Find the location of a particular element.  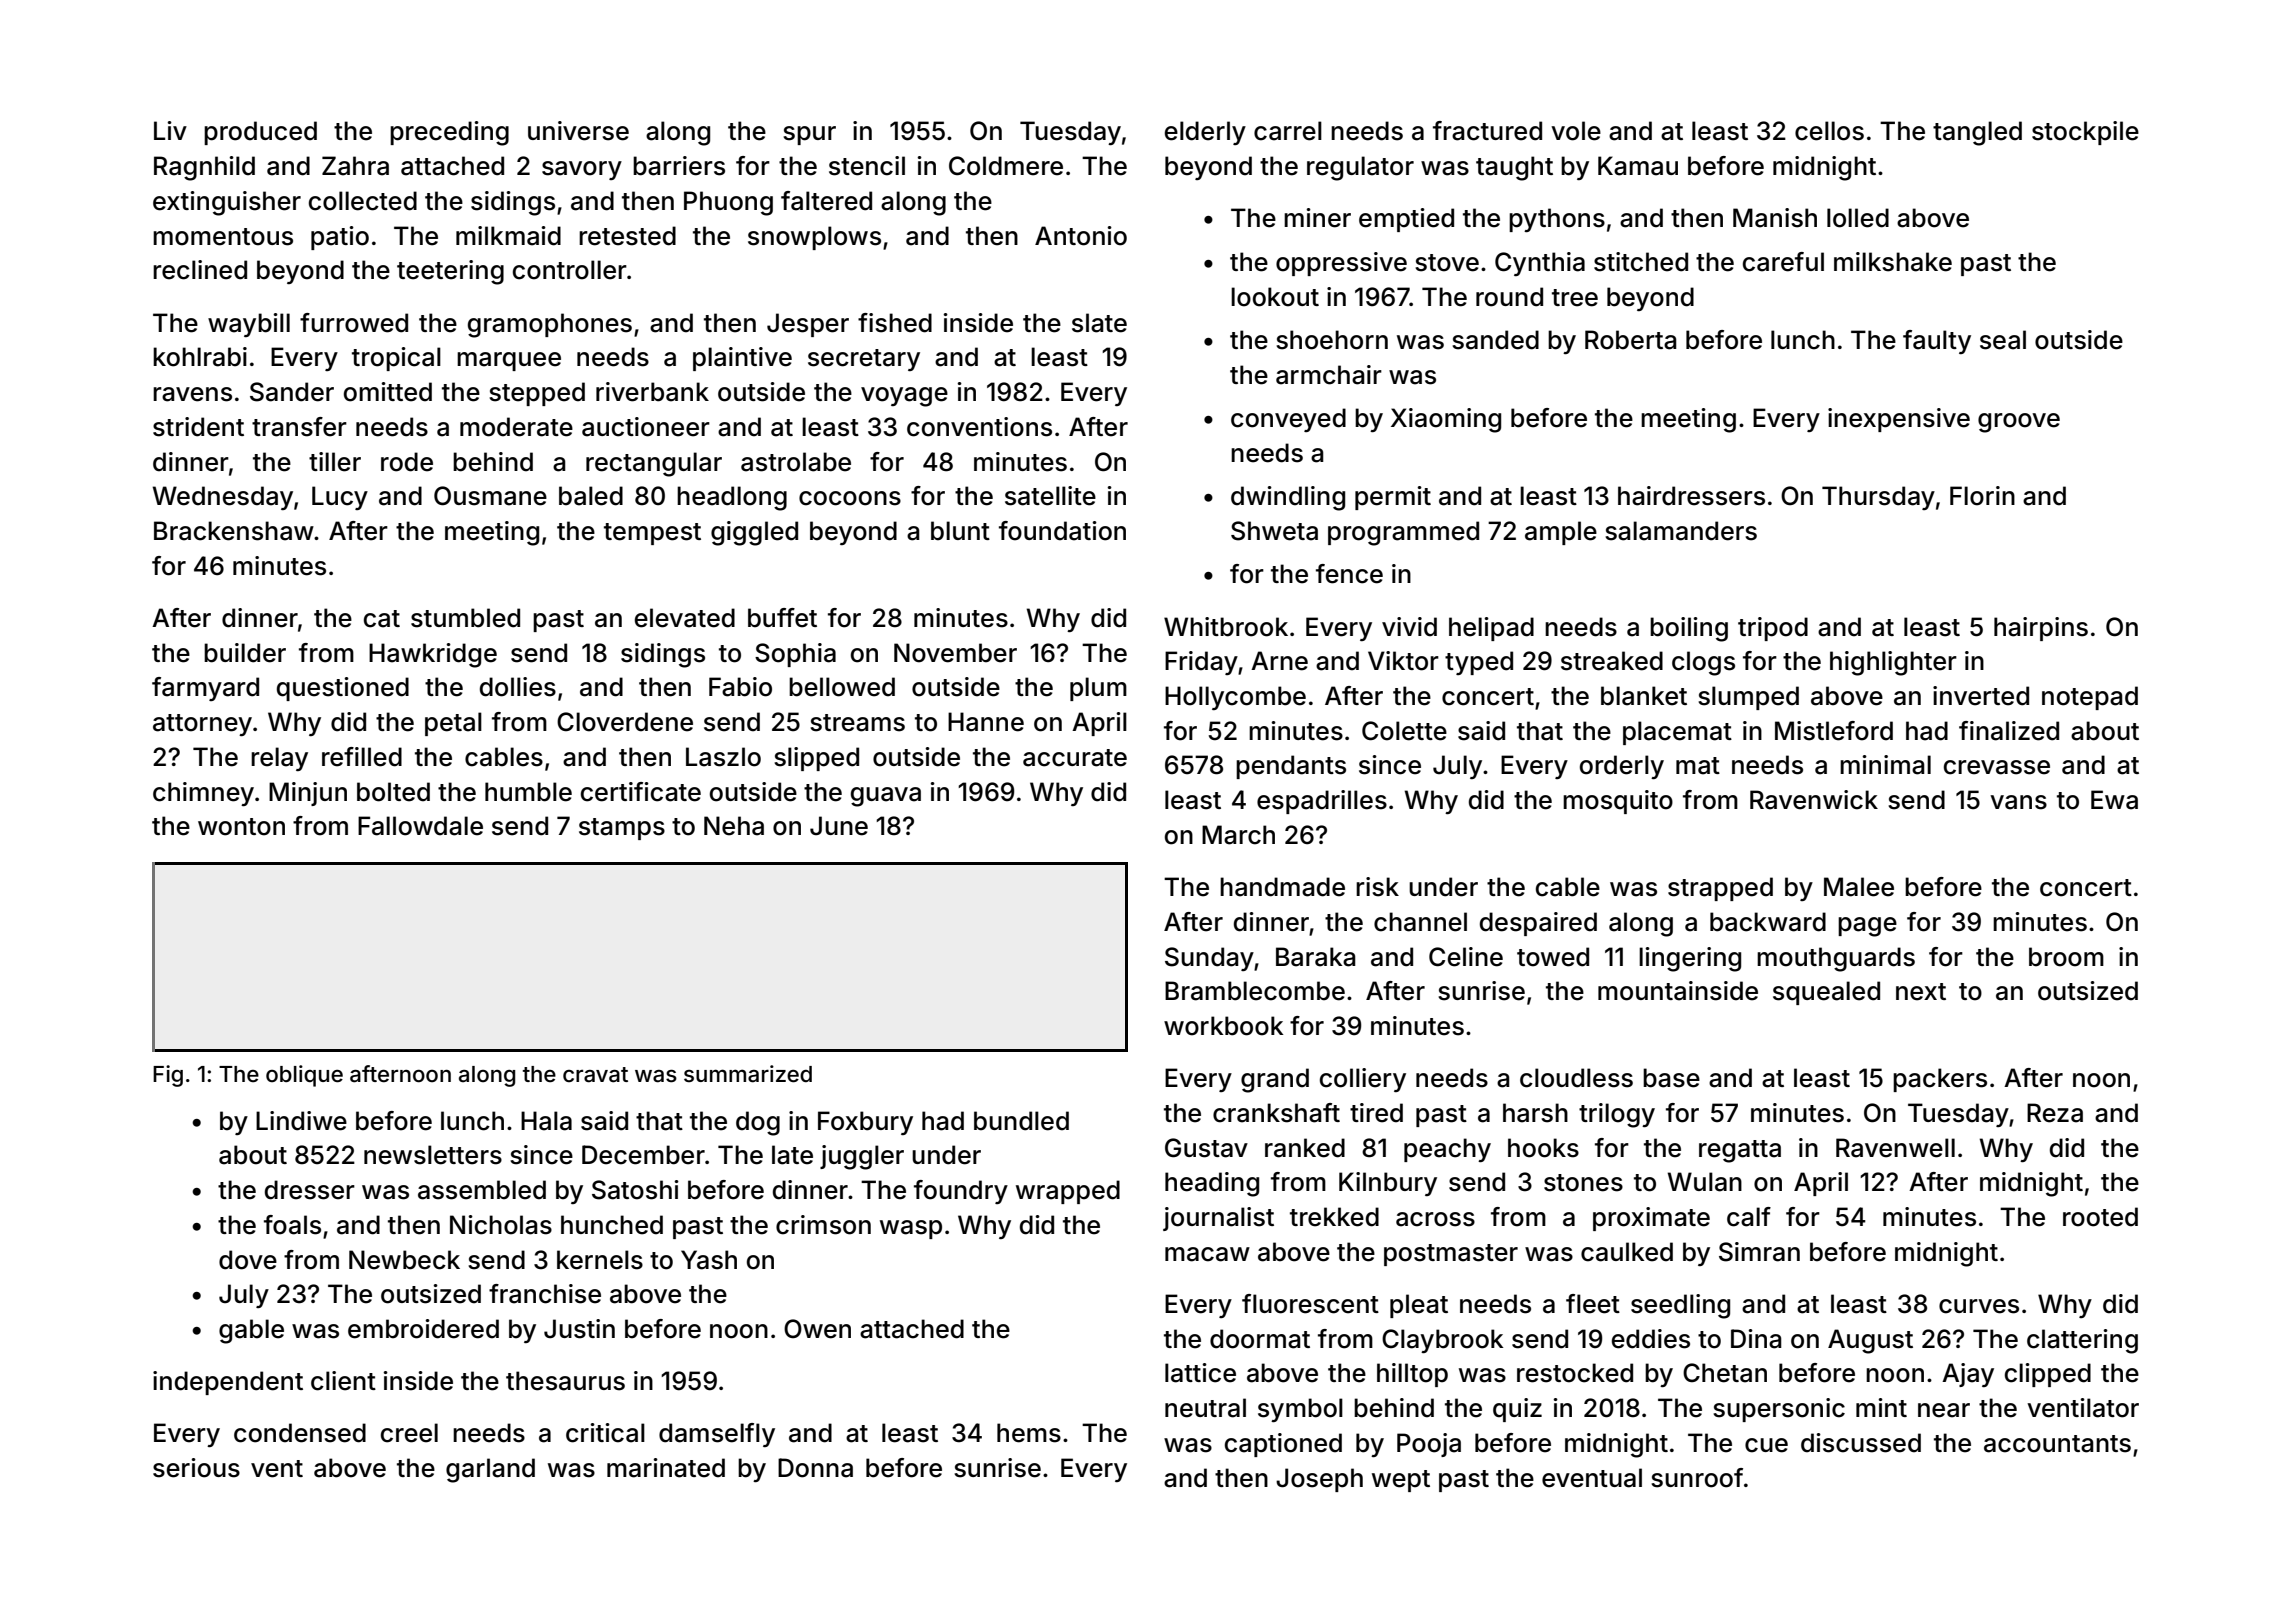

thesaurus is located at coordinates (565, 1381).
